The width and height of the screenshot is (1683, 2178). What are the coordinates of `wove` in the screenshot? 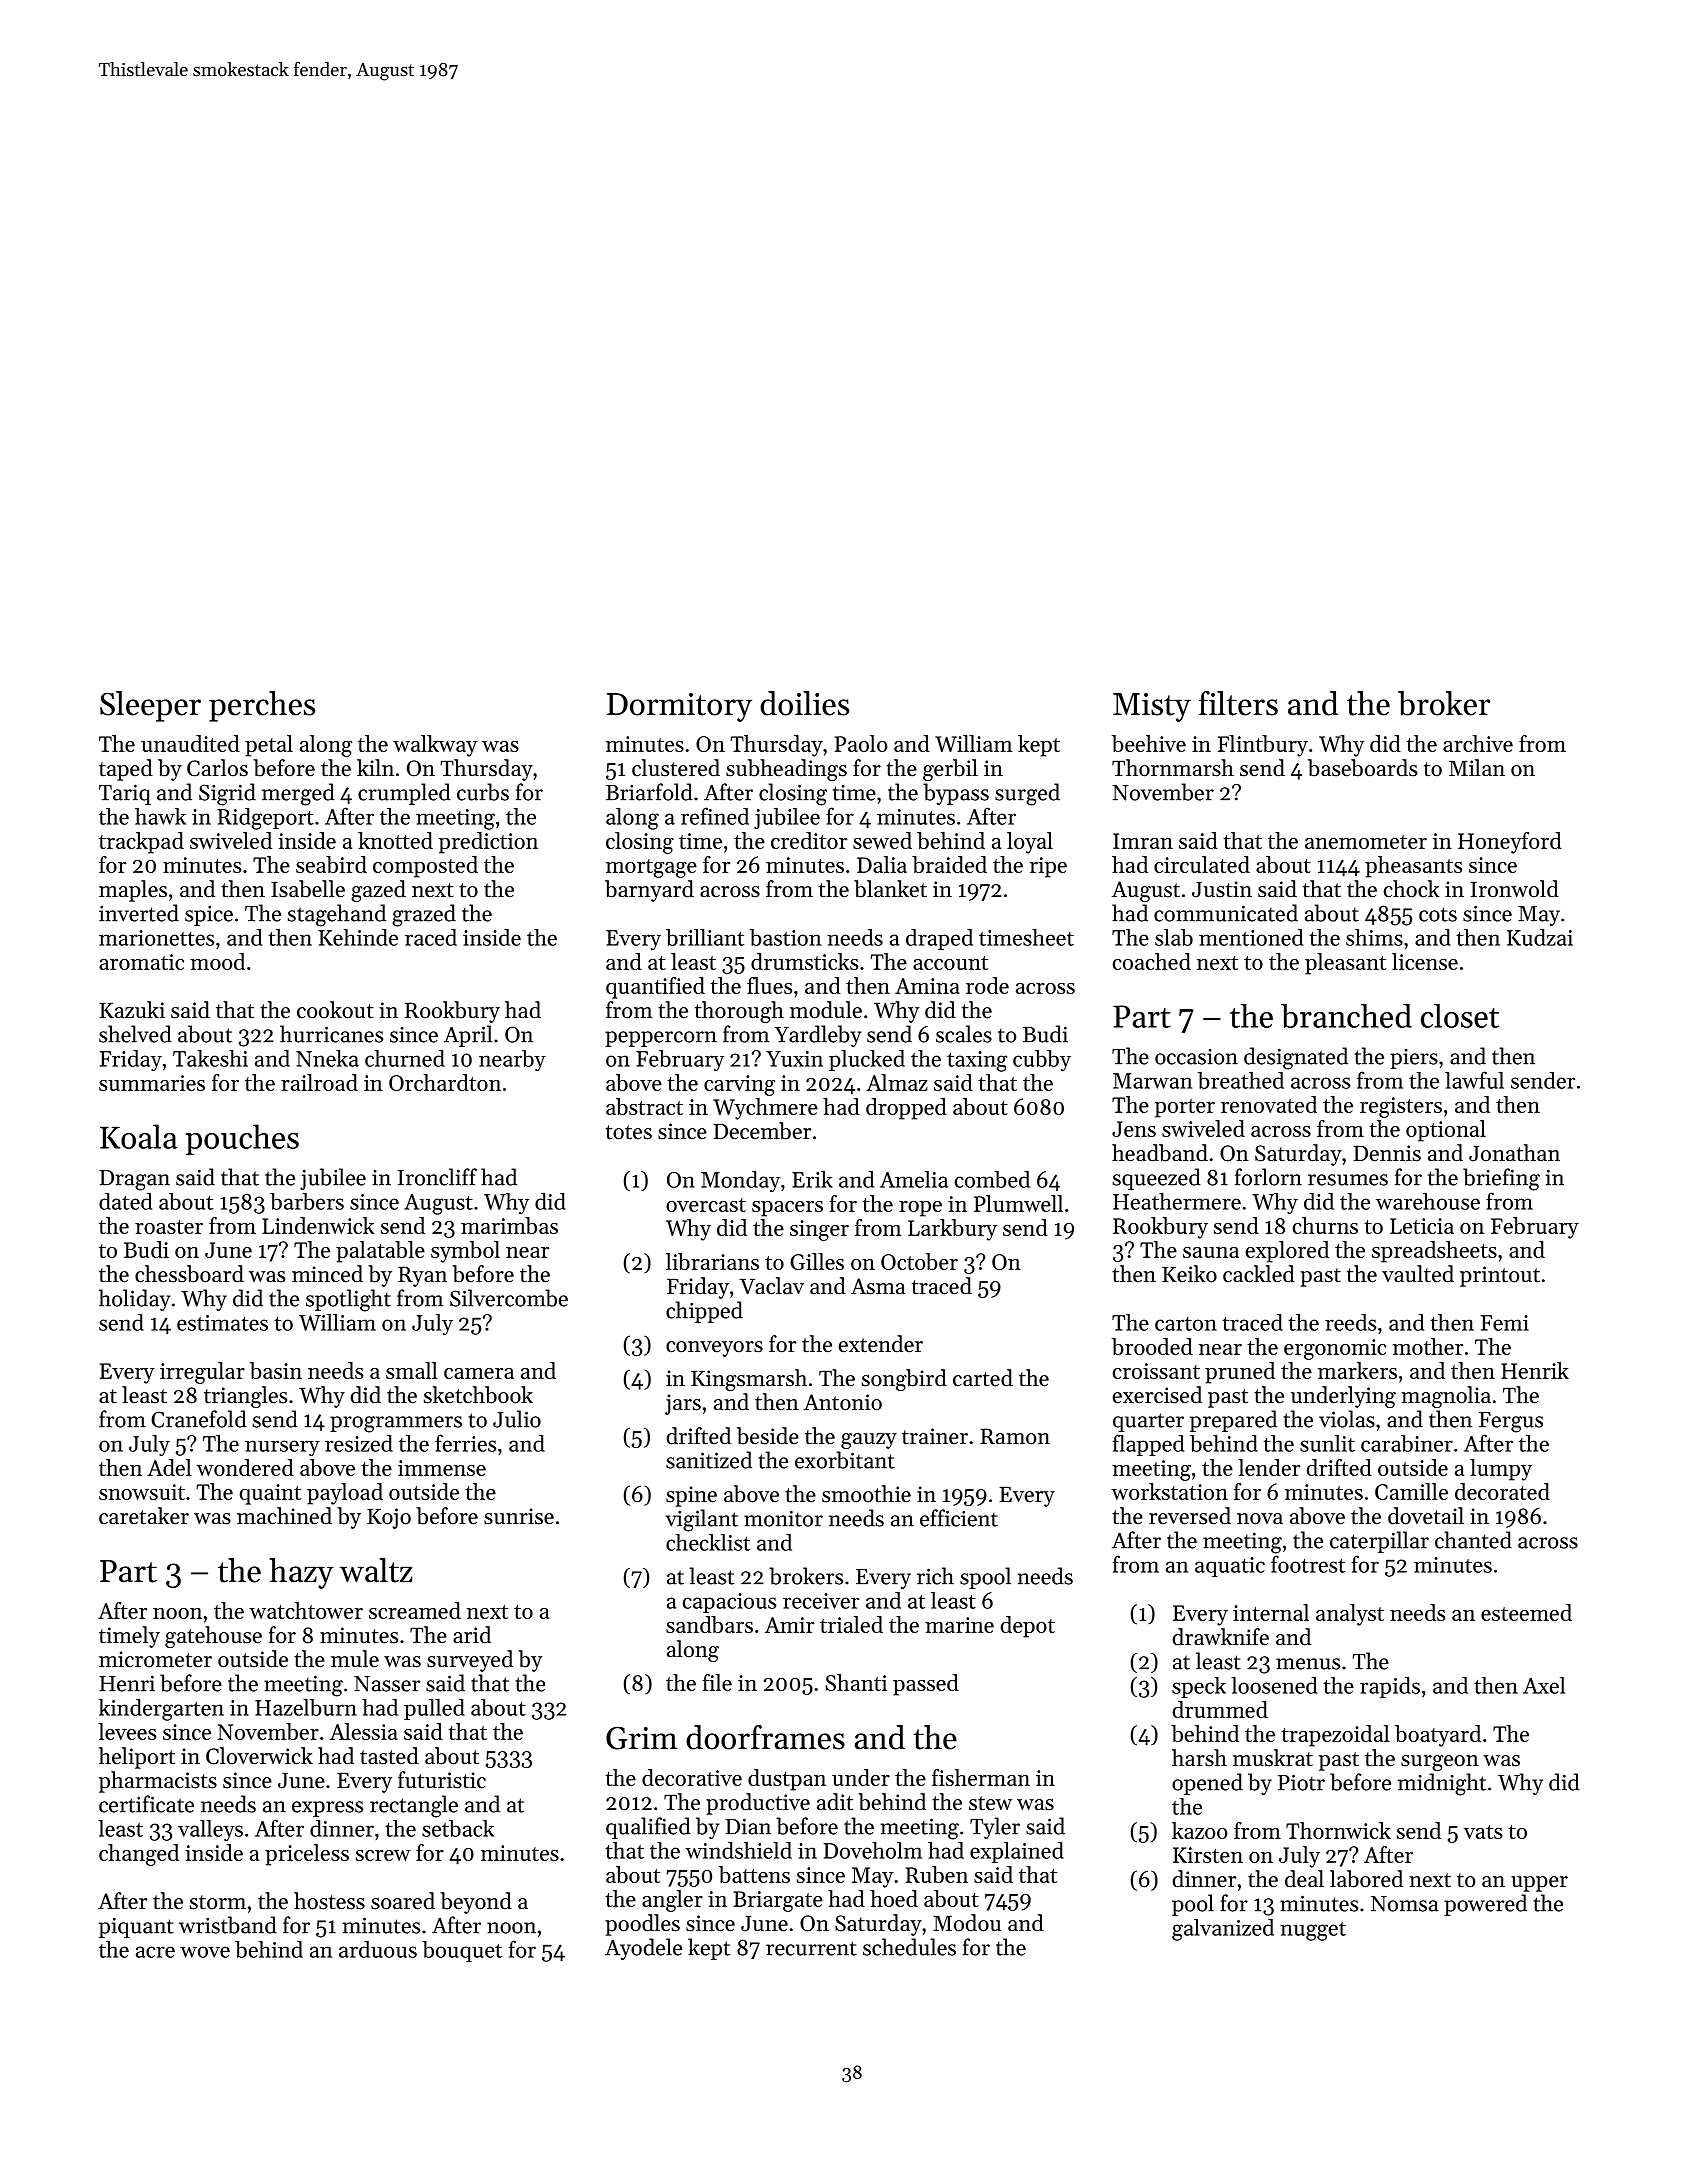 It's located at (205, 1952).
